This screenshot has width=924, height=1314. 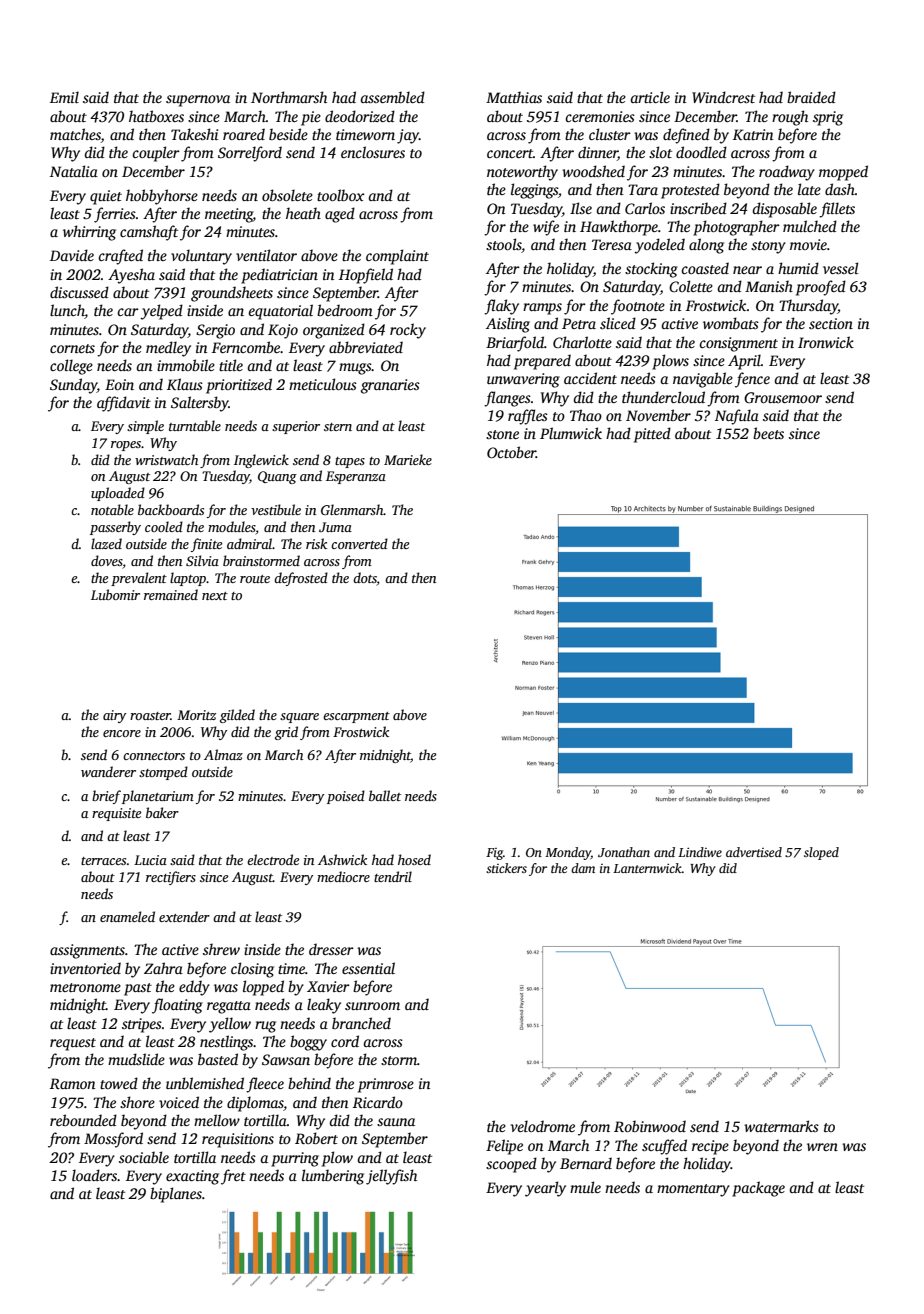 I want to click on lazed, so click(x=106, y=543).
